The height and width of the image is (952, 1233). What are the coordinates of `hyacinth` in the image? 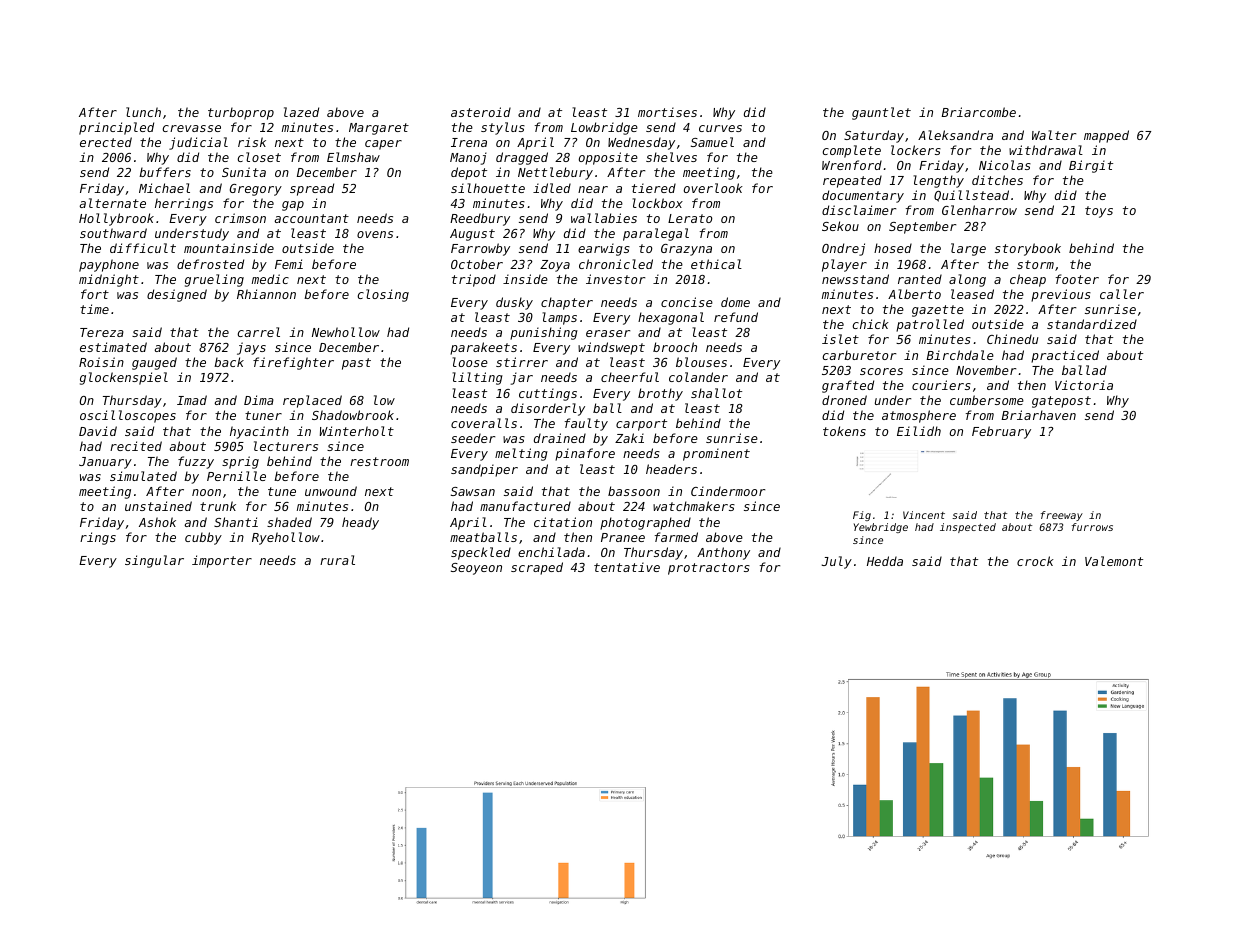 It's located at (259, 432).
